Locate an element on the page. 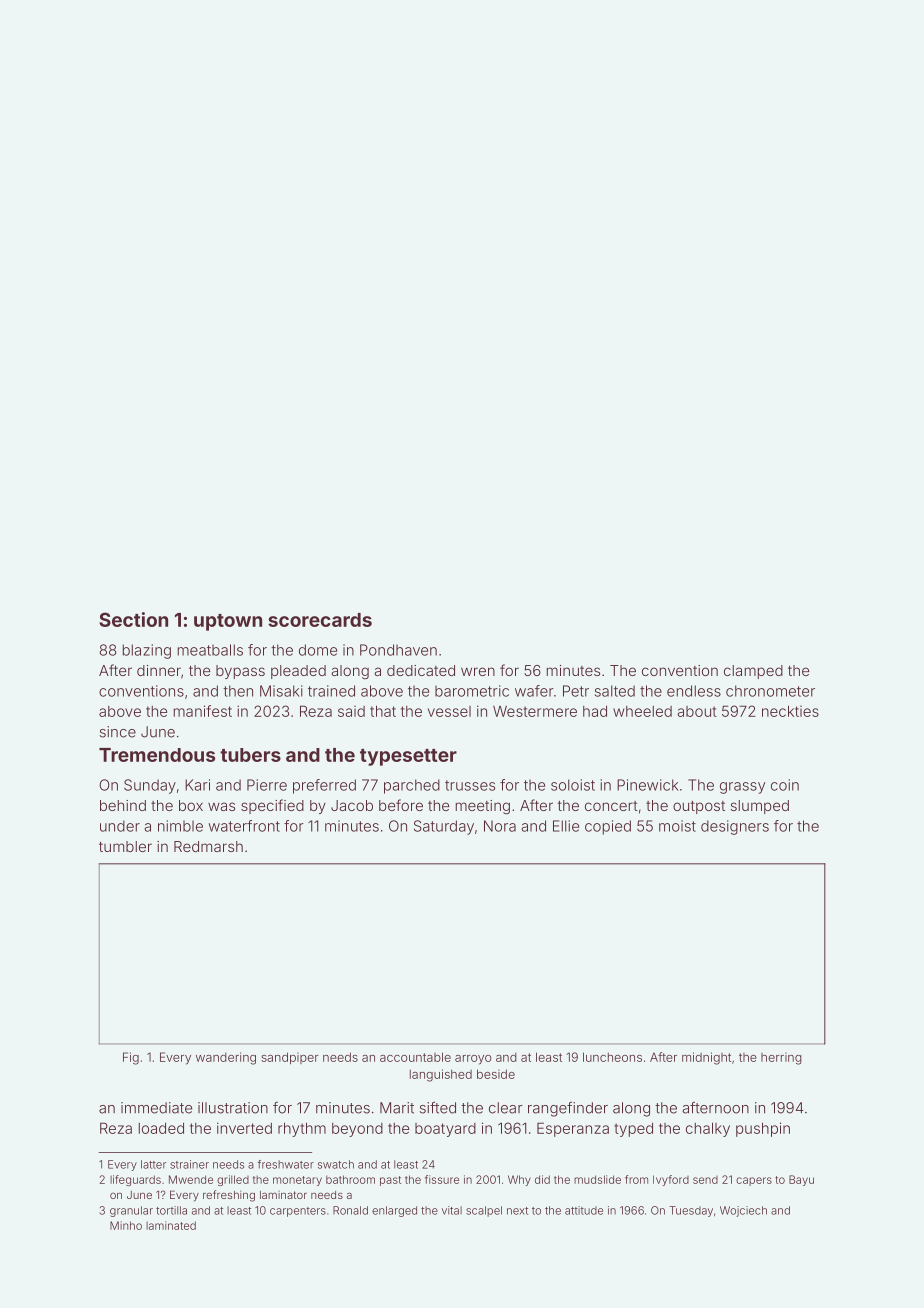 This page has height=1308, width=924. blazing is located at coordinates (147, 651).
